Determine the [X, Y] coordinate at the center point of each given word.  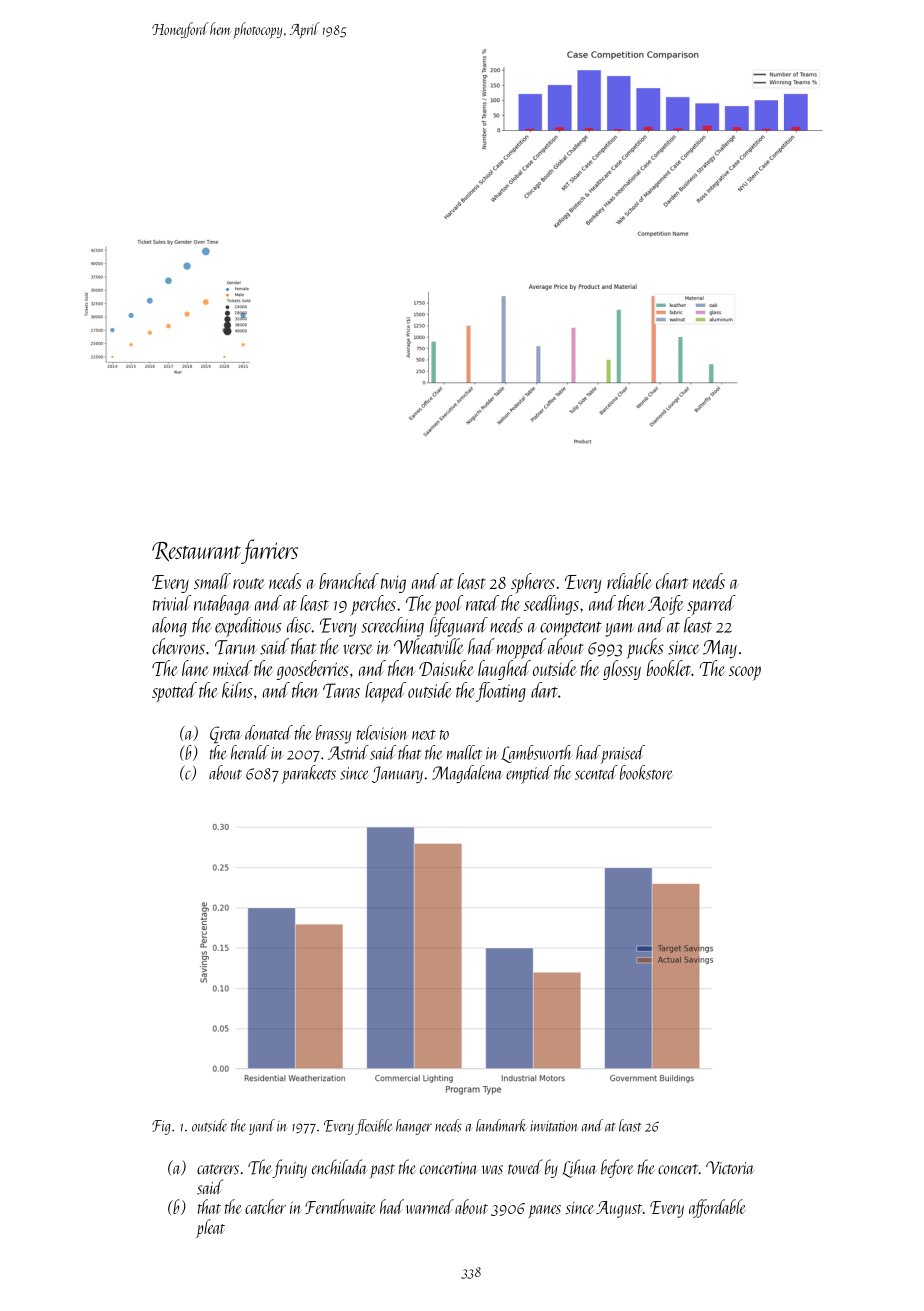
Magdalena [467, 774]
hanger [414, 1127]
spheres [533, 583]
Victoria [730, 1167]
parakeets [309, 774]
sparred [711, 605]
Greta [226, 734]
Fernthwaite [340, 1206]
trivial [172, 603]
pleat [210, 1228]
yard [262, 1127]
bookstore [646, 772]
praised [623, 754]
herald [250, 752]
